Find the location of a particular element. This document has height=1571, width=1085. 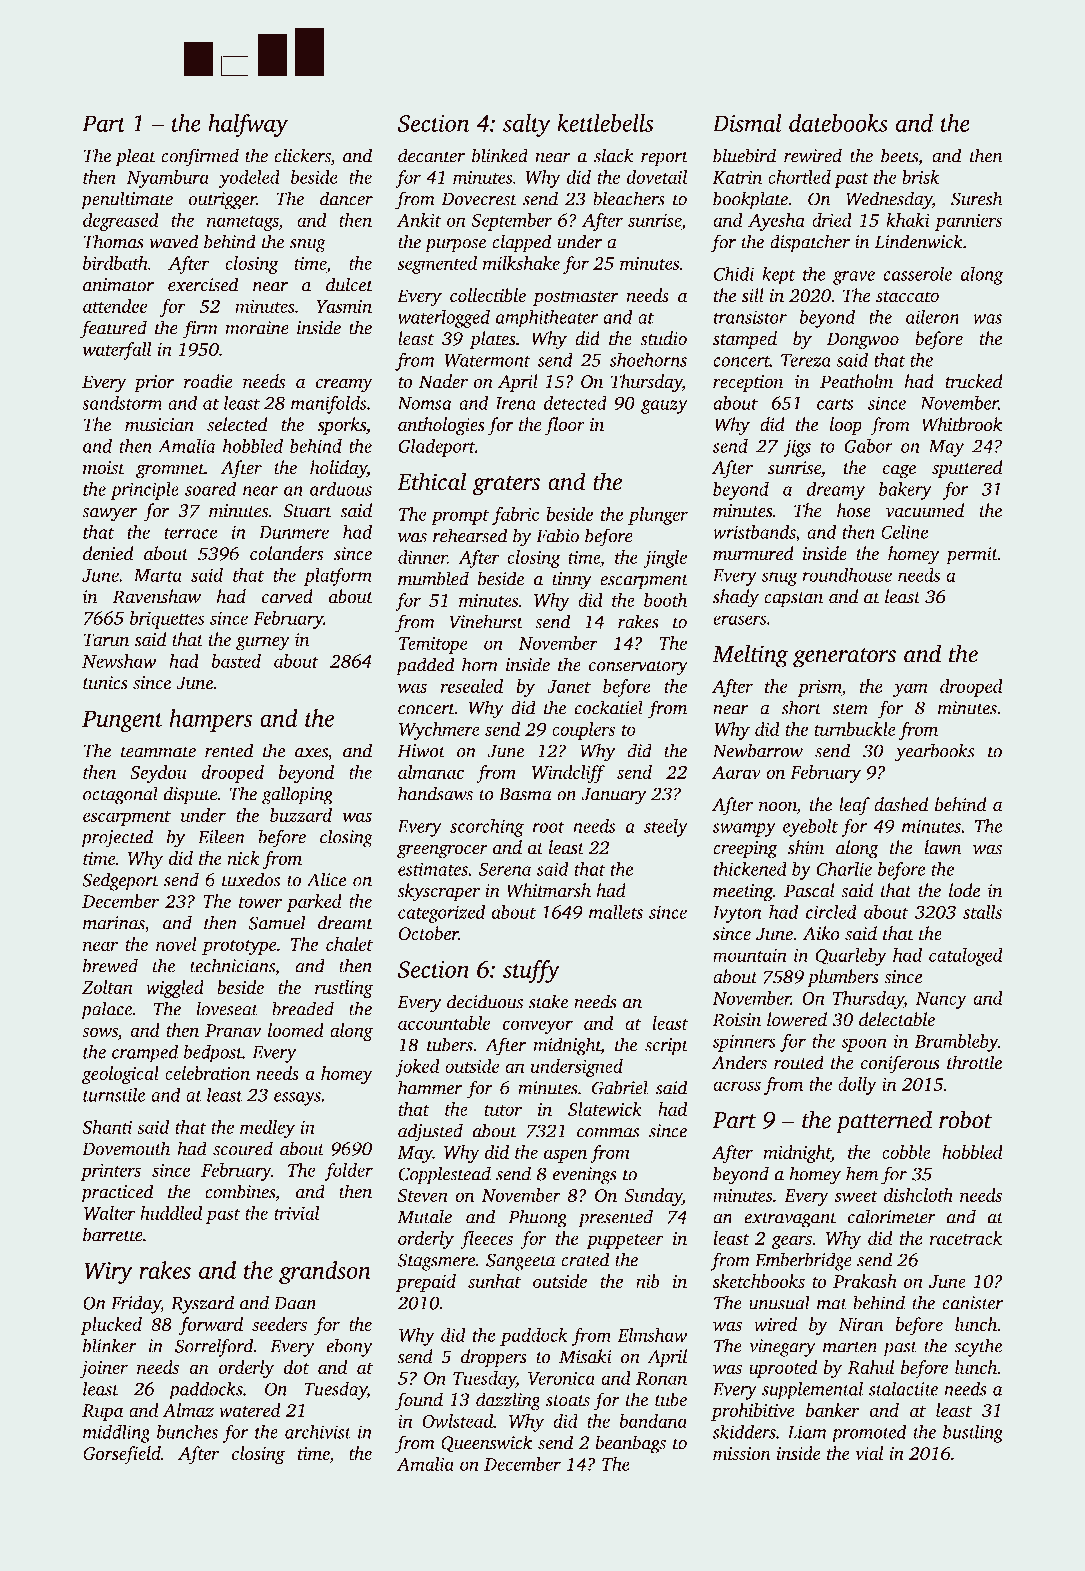

moraine is located at coordinates (257, 328).
